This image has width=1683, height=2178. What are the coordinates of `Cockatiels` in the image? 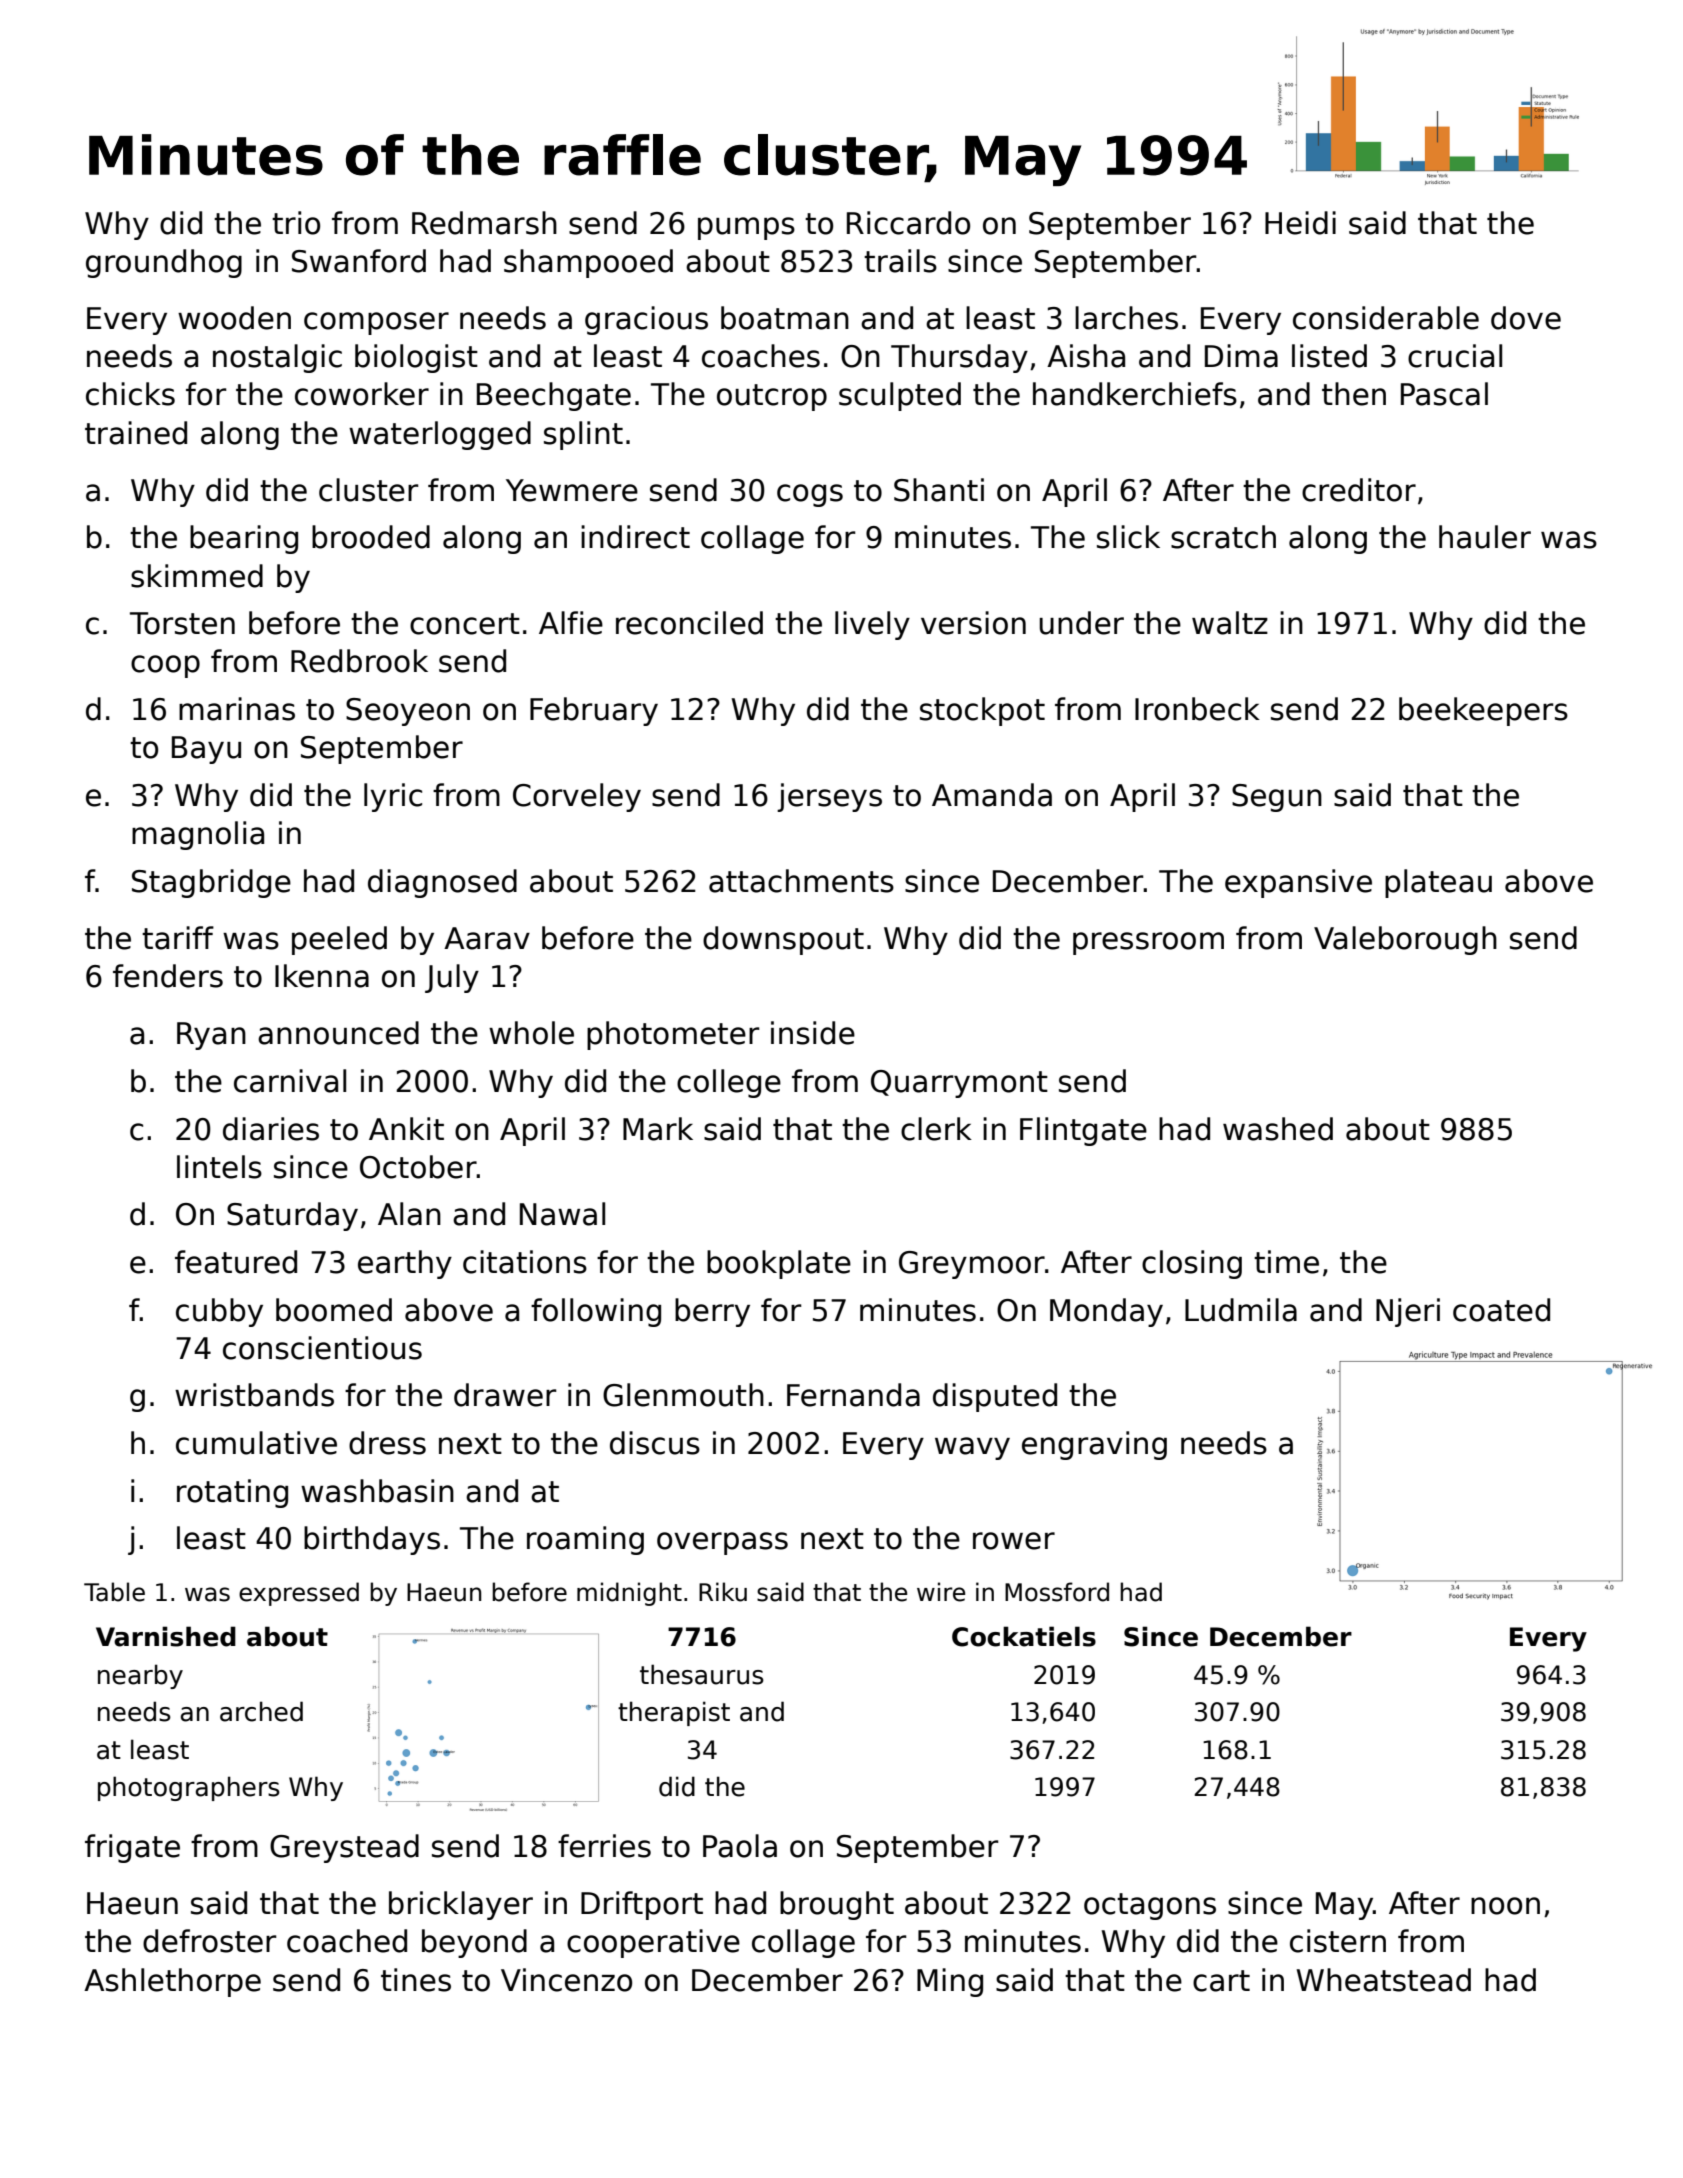 It's located at (1024, 1636).
